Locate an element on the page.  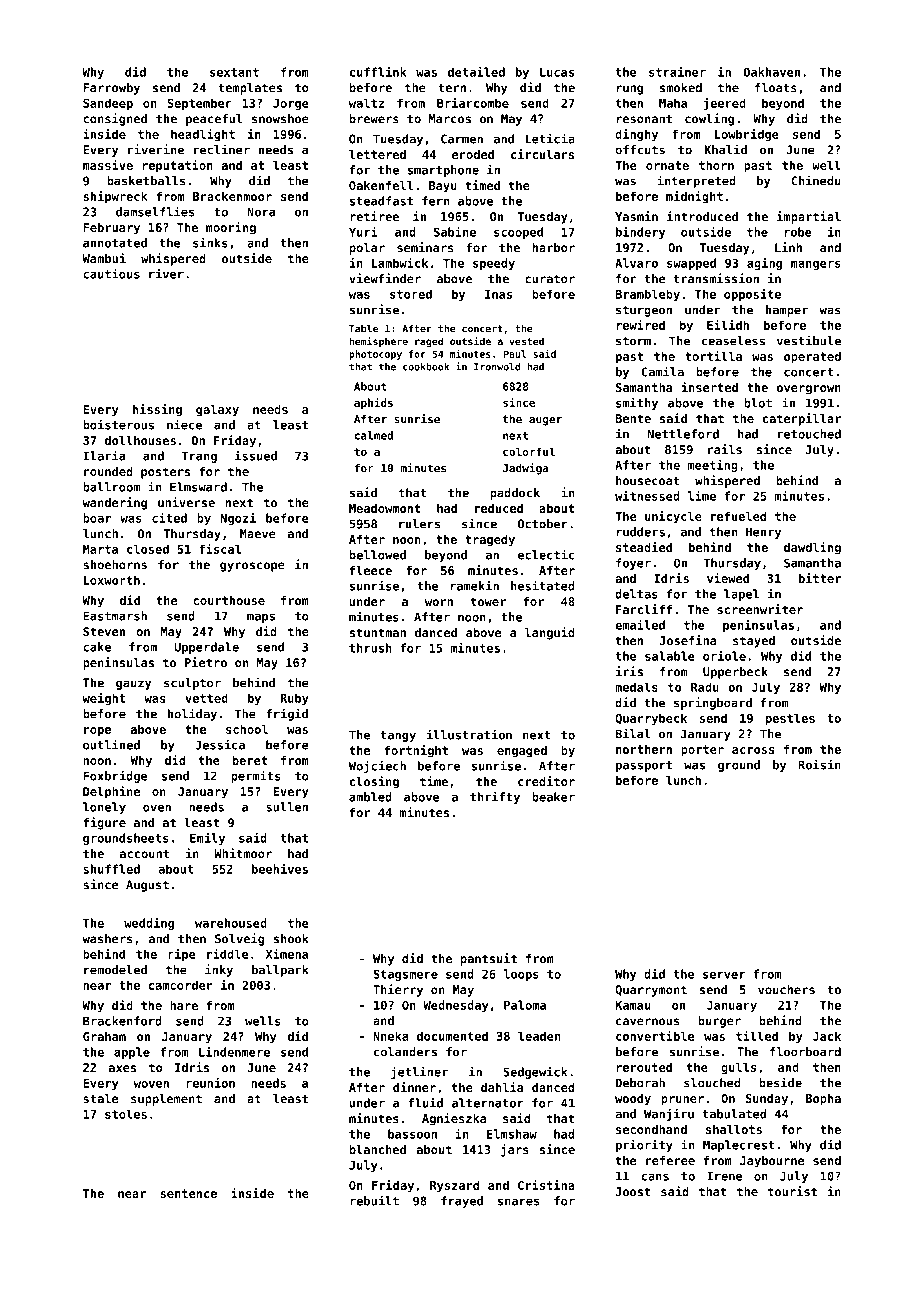
figure is located at coordinates (104, 823).
